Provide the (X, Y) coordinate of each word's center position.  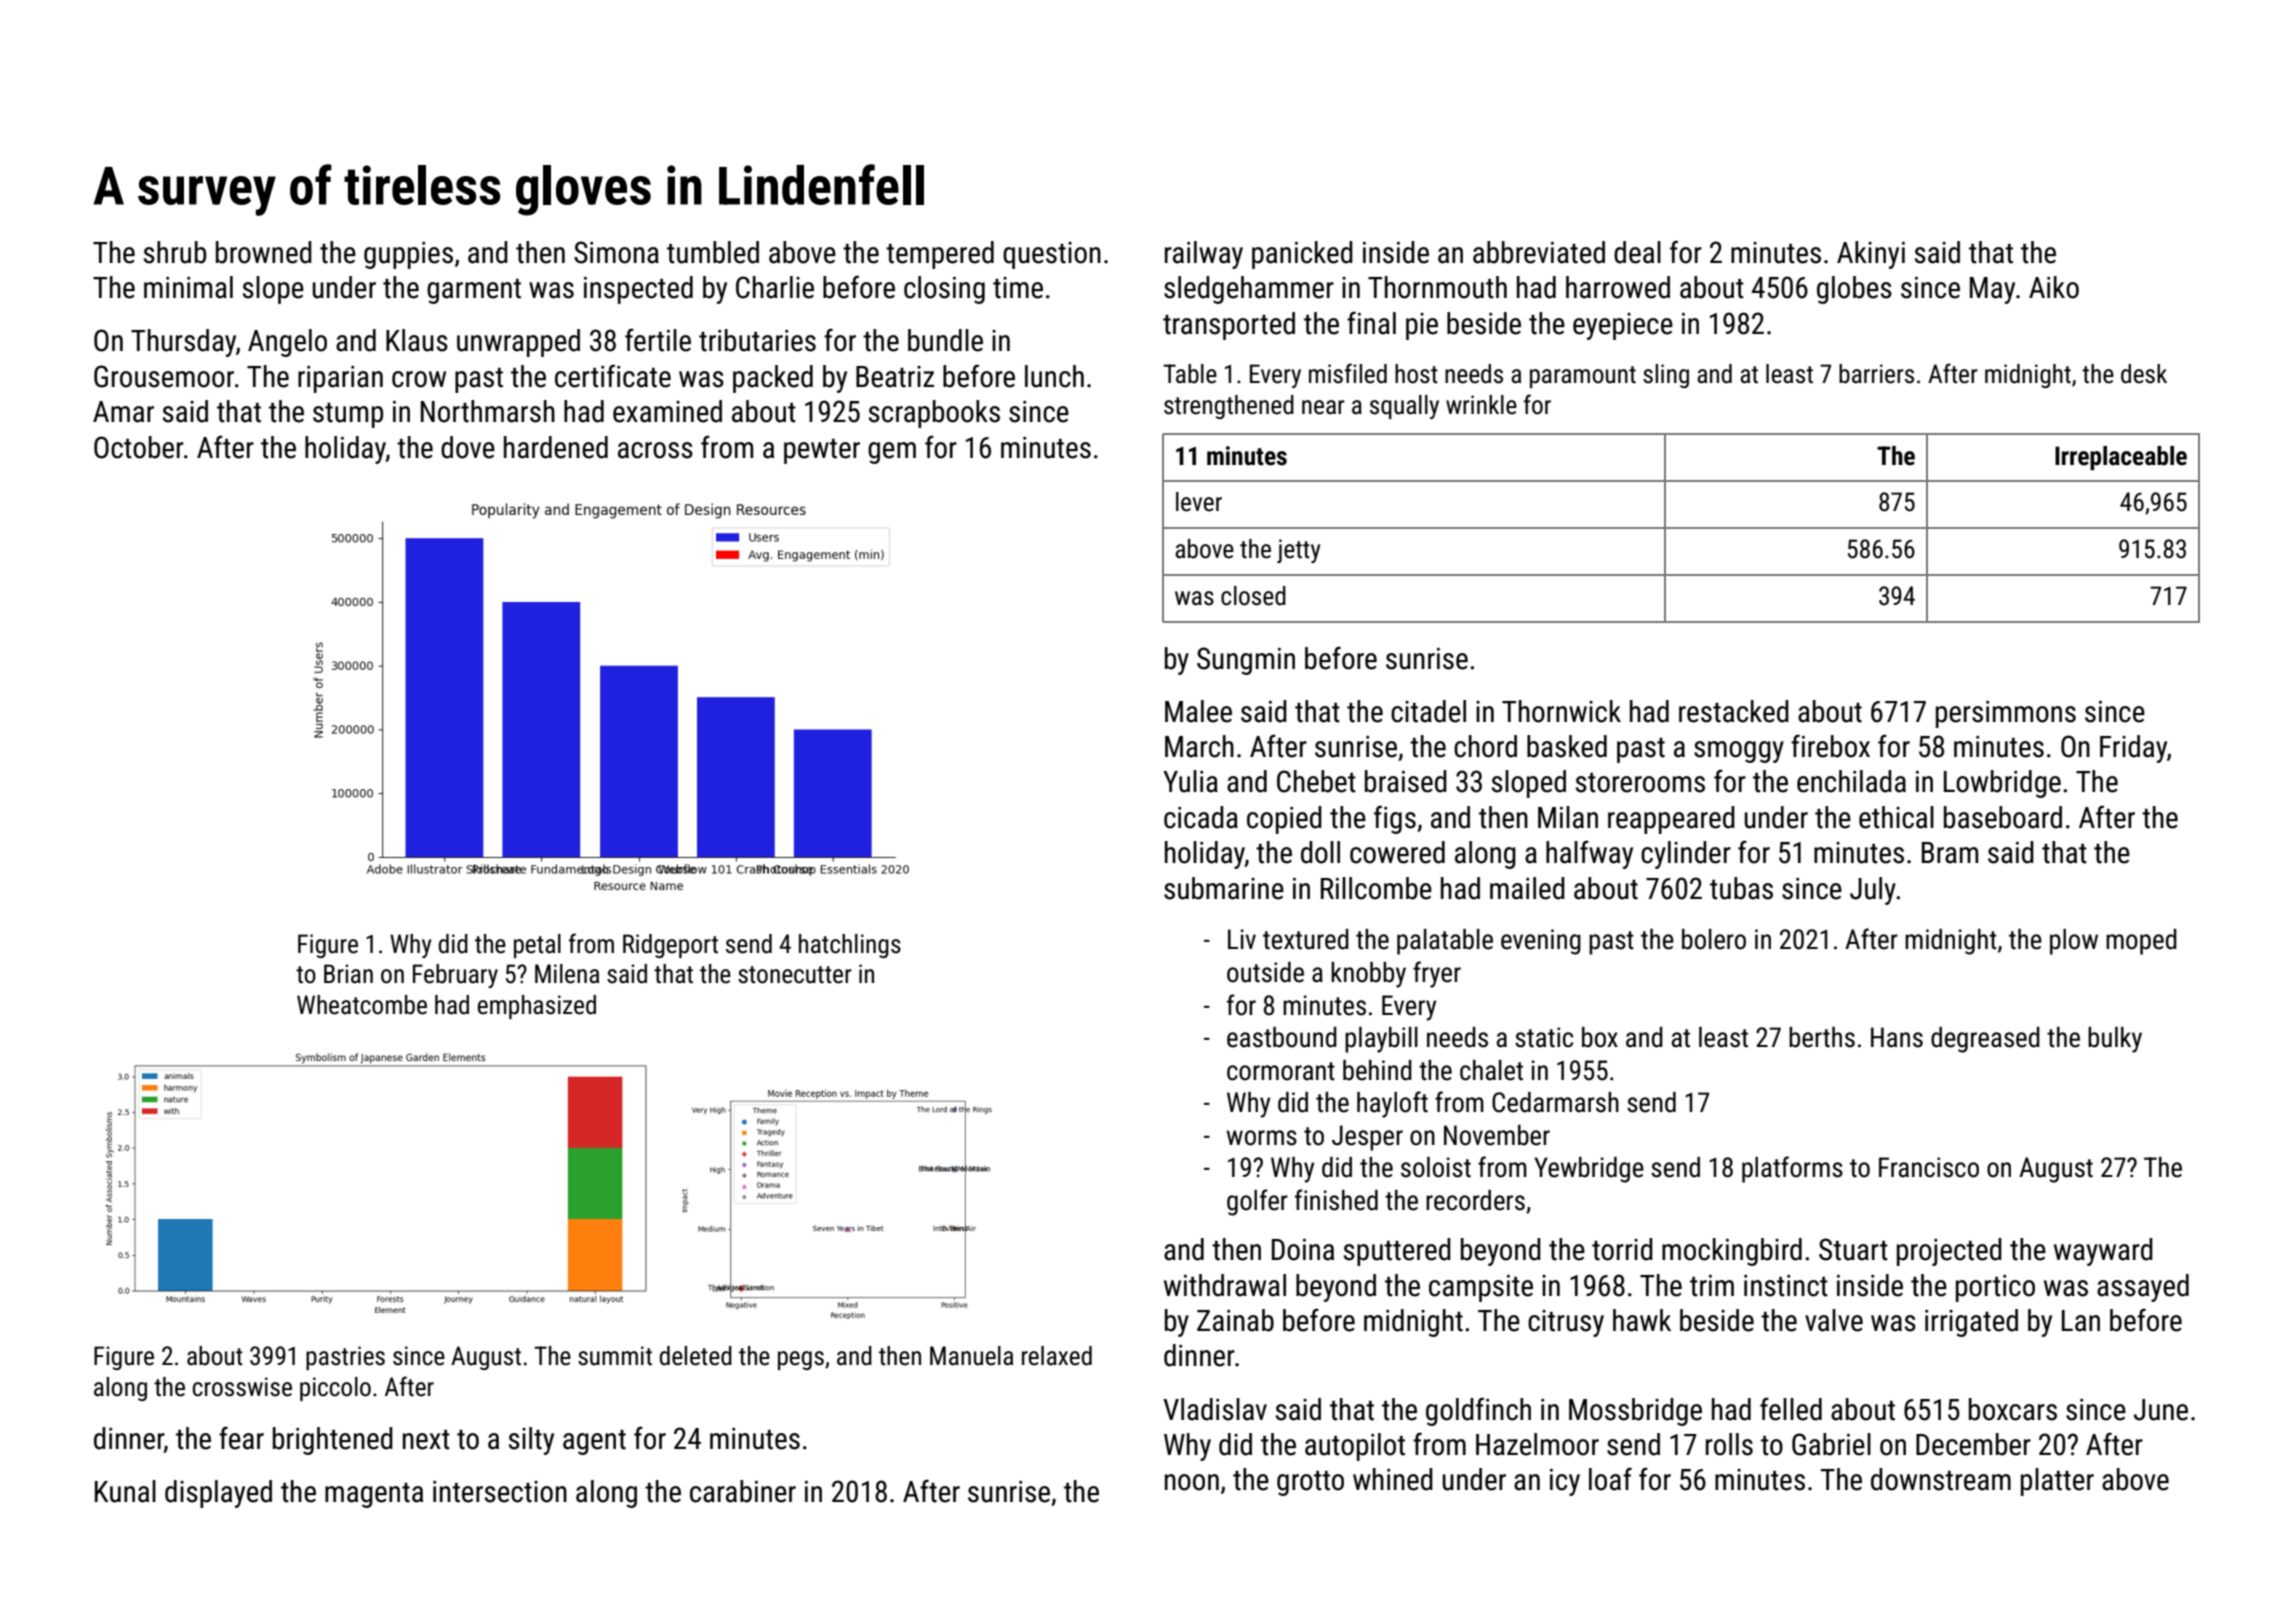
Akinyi (1871, 255)
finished (1336, 1200)
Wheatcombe (362, 1005)
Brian (348, 974)
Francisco (1929, 1167)
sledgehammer (1249, 290)
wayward (2103, 1252)
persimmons (2006, 714)
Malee (1198, 711)
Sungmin (1246, 661)
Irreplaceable (2121, 458)
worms (1261, 1138)
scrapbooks (934, 414)
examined (667, 411)
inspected (638, 290)
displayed (218, 1494)
